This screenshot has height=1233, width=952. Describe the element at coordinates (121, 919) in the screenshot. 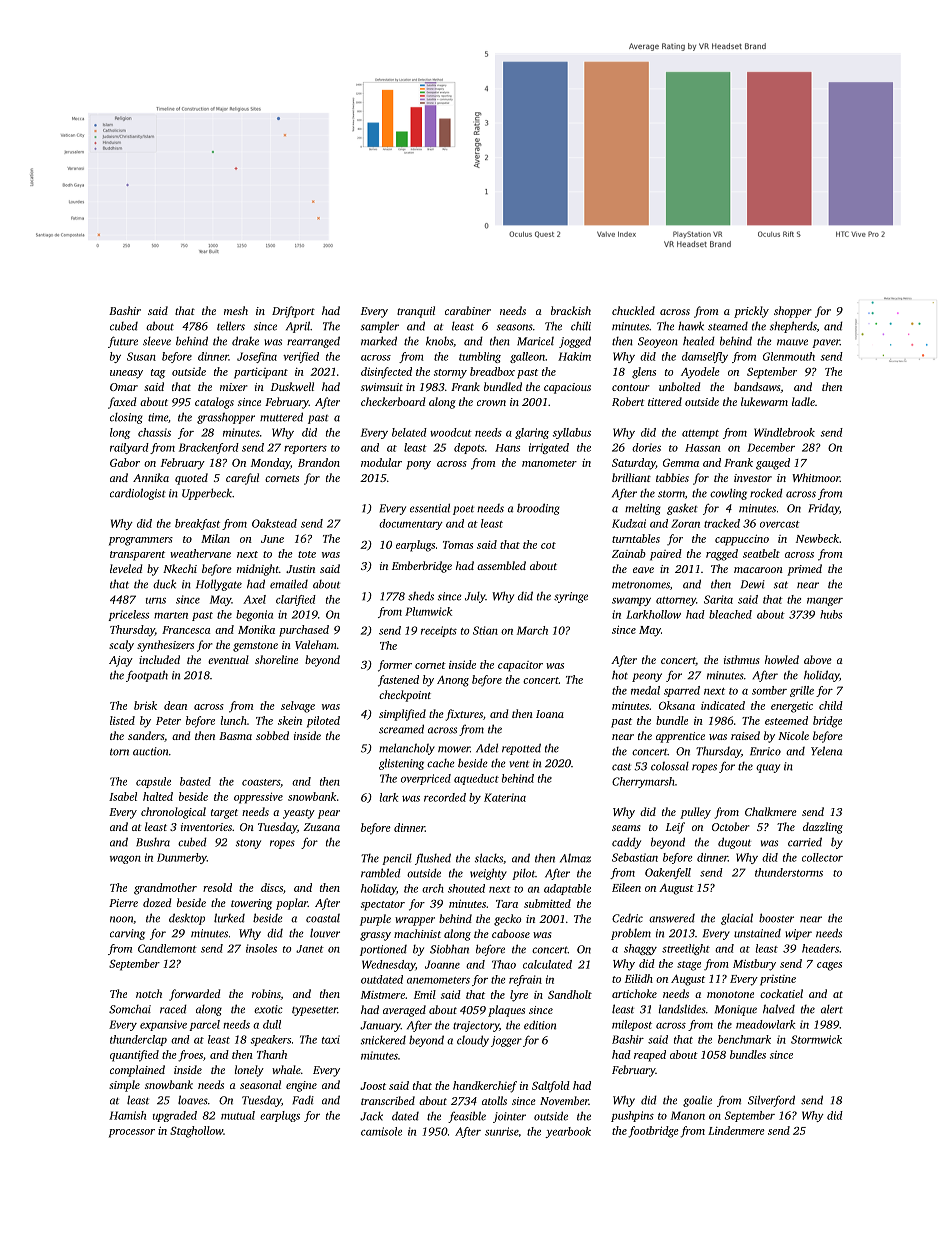

I see `noon` at that location.
